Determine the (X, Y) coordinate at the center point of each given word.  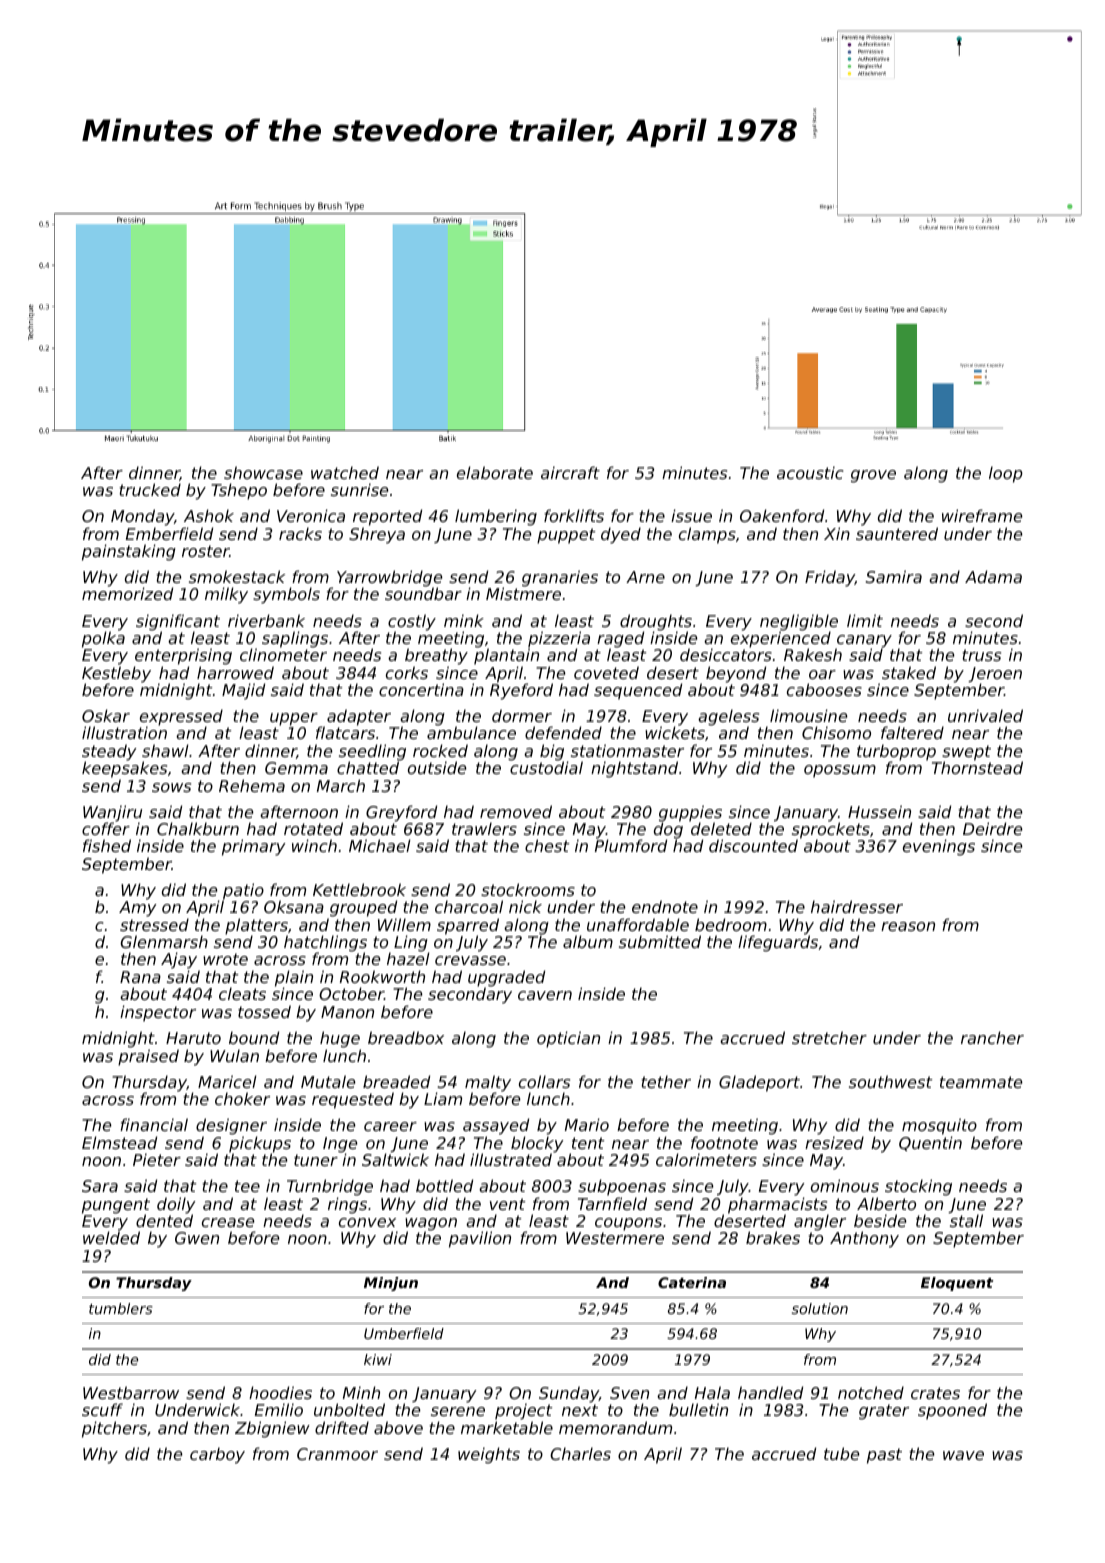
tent (588, 1143)
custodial (546, 768)
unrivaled (985, 715)
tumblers (121, 1308)
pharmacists (777, 1205)
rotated (313, 828)
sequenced (638, 691)
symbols (286, 595)
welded (111, 1238)
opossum (840, 771)
